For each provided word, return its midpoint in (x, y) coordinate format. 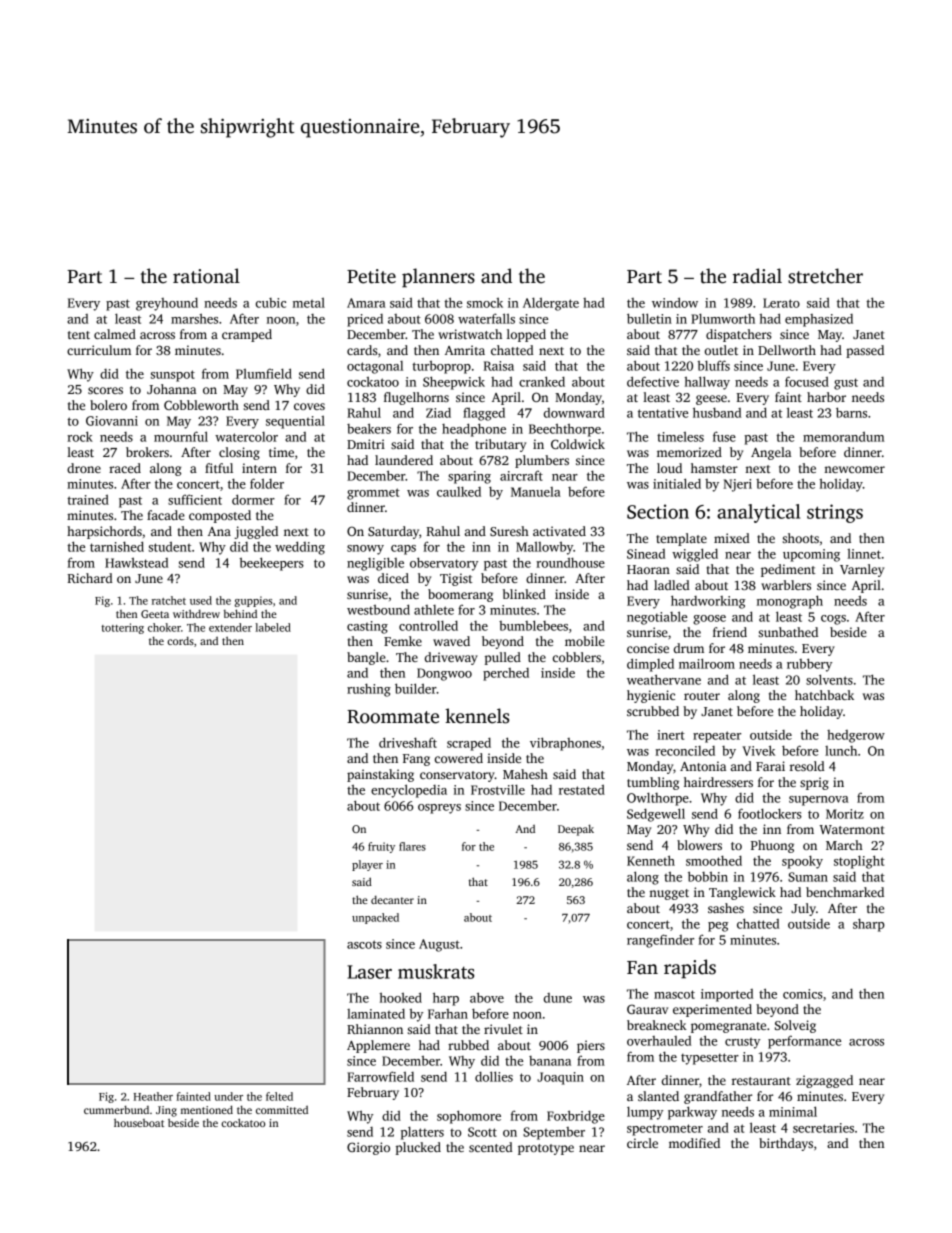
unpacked (375, 918)
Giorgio (368, 1148)
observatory (444, 564)
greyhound (167, 304)
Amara (366, 303)
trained (88, 500)
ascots (364, 944)
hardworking (708, 602)
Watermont (852, 829)
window (675, 302)
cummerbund (116, 1109)
